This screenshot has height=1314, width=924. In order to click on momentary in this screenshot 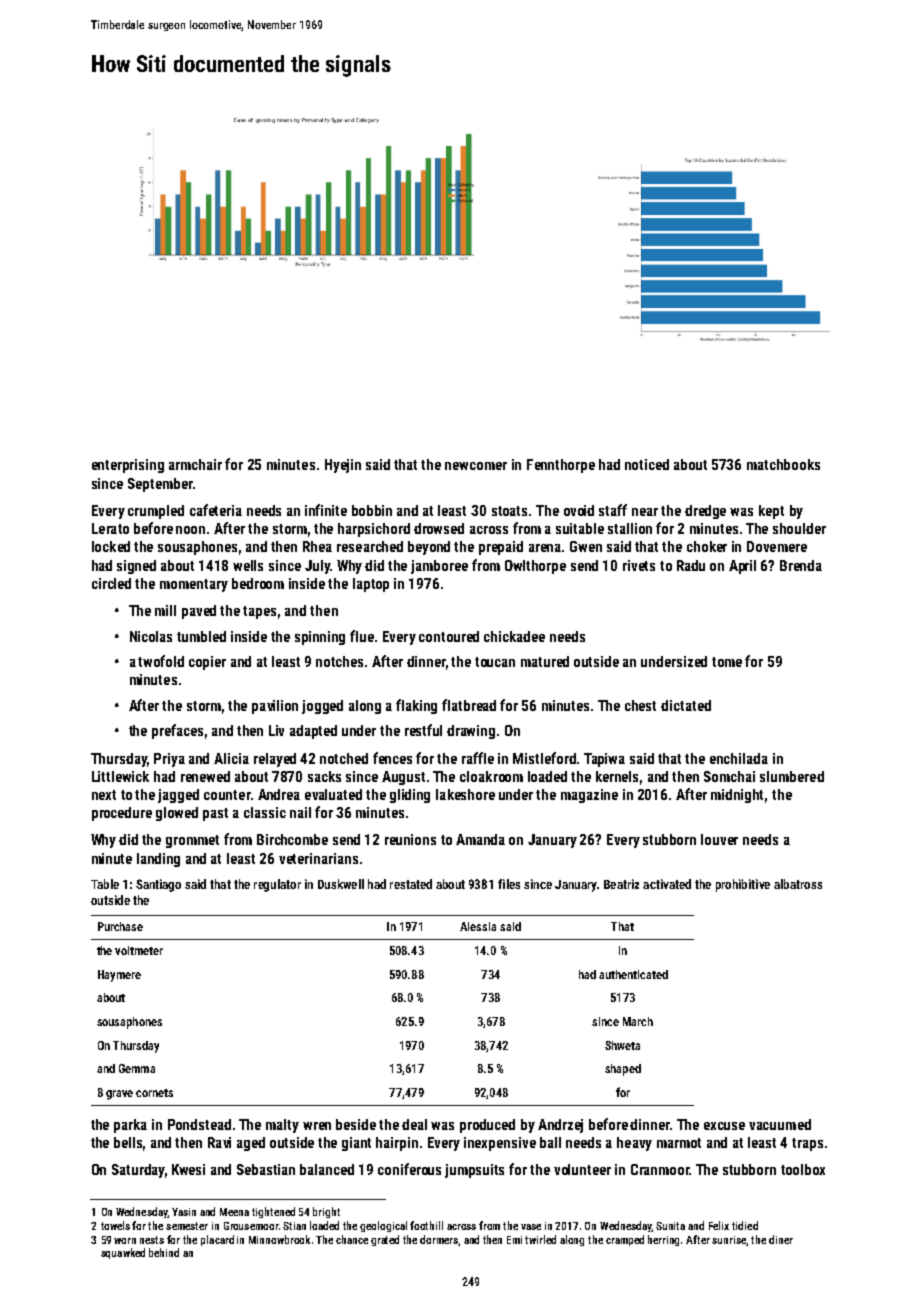, I will do `click(194, 585)`.
